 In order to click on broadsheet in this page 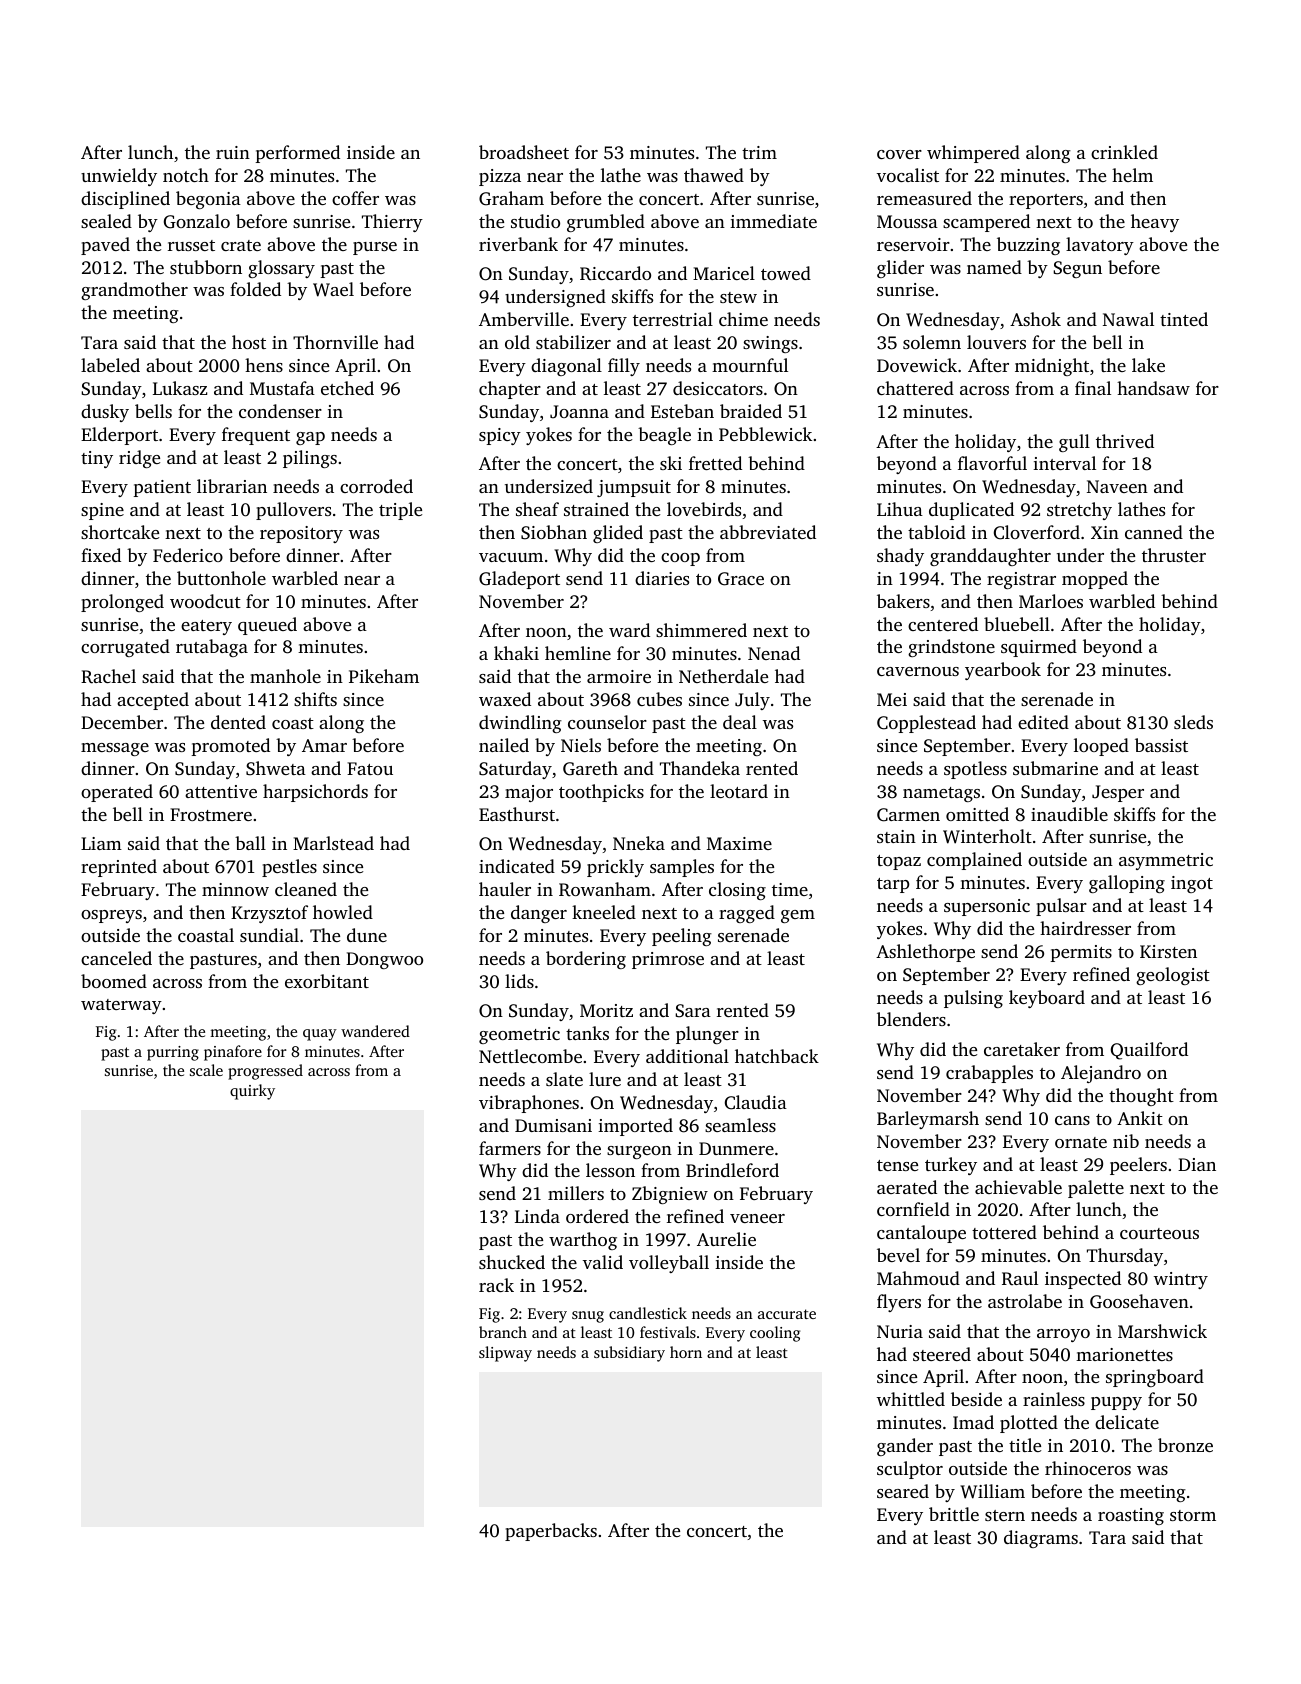, I will do `click(524, 152)`.
